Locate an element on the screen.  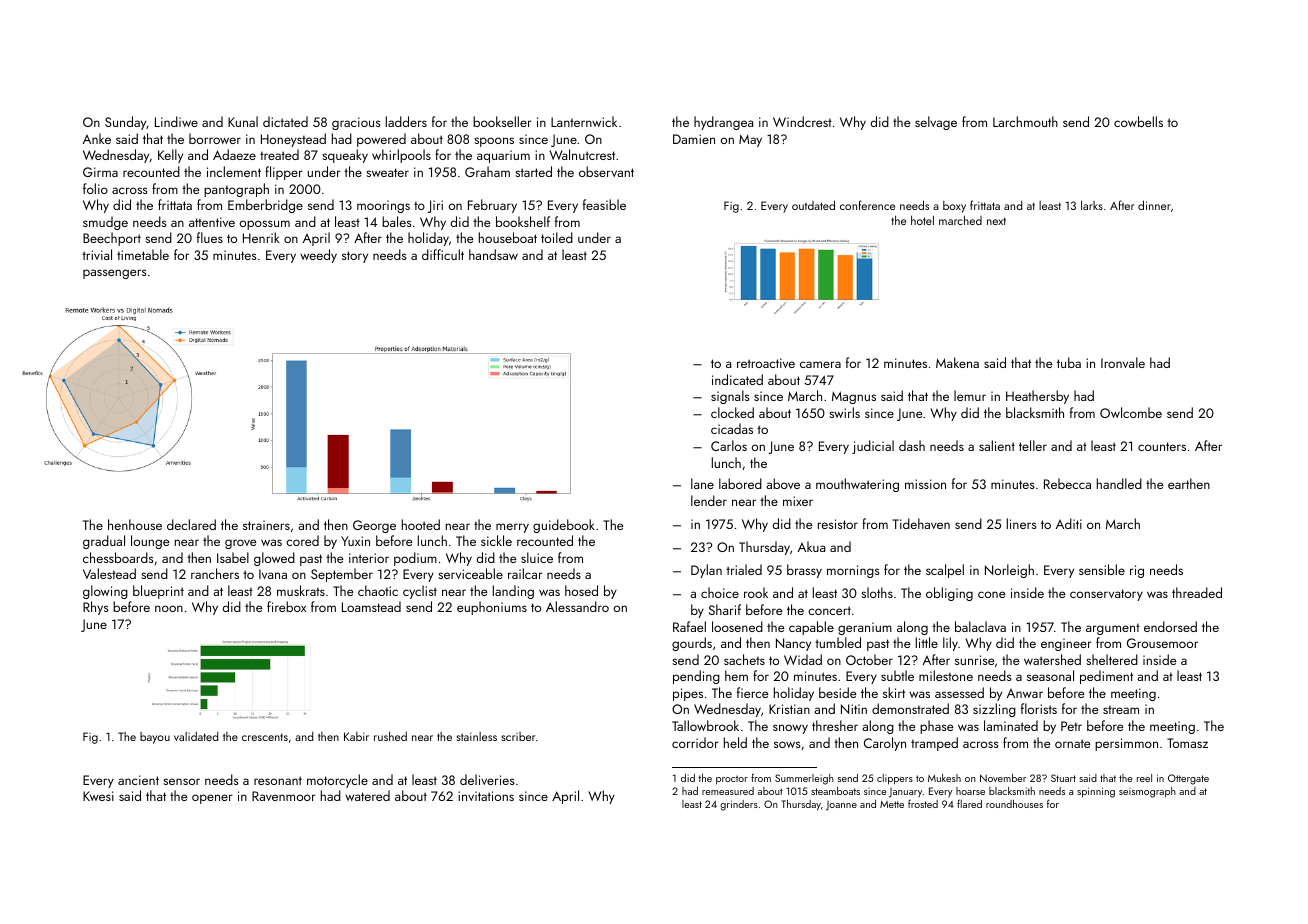
selvage is located at coordinates (936, 123).
